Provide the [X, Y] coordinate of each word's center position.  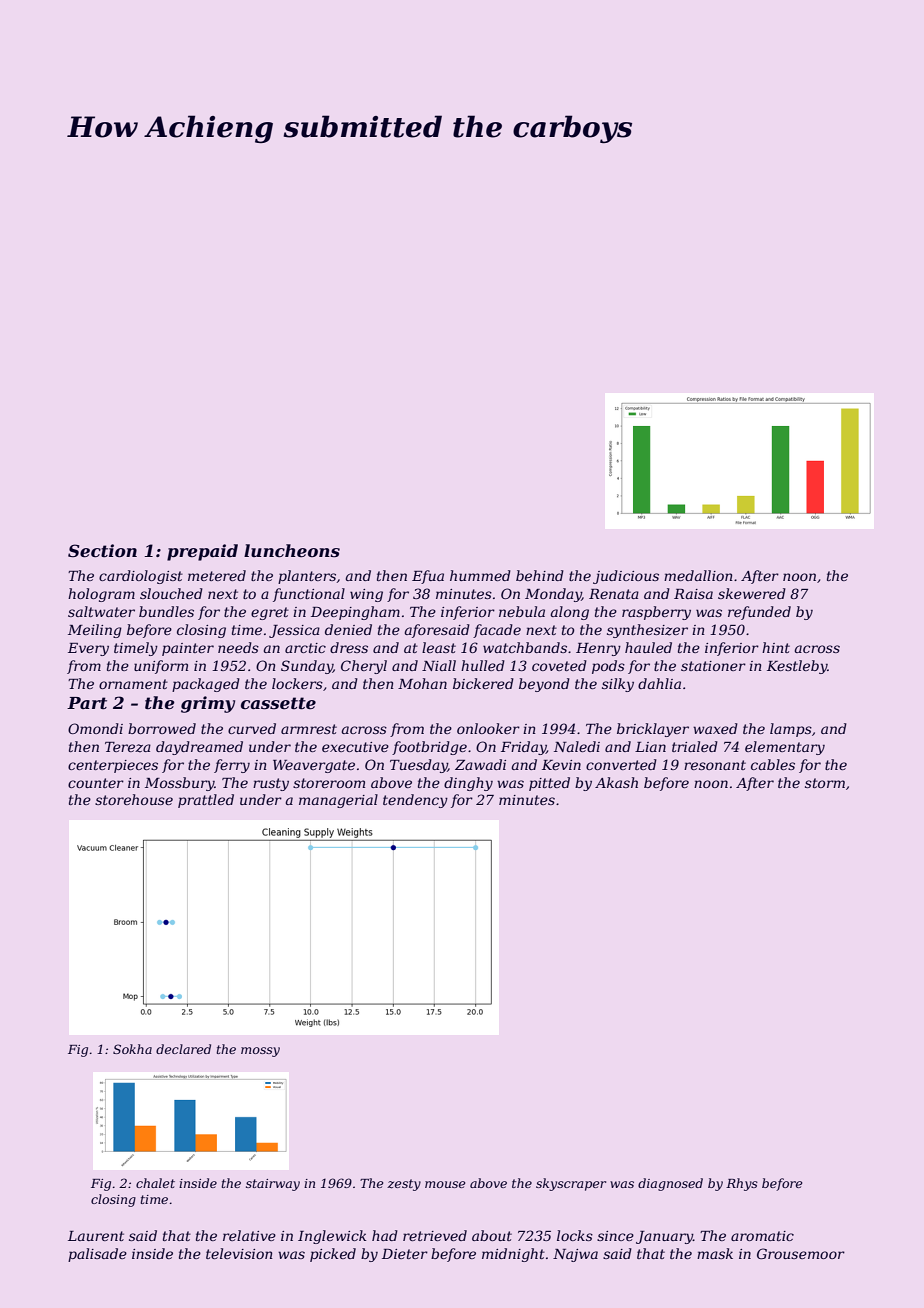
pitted [549, 784]
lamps [791, 730]
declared [183, 1049]
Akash [616, 782]
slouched [171, 593]
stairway [273, 1185]
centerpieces [113, 766]
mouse [445, 1184]
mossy [260, 1052]
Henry [598, 649]
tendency [415, 801]
